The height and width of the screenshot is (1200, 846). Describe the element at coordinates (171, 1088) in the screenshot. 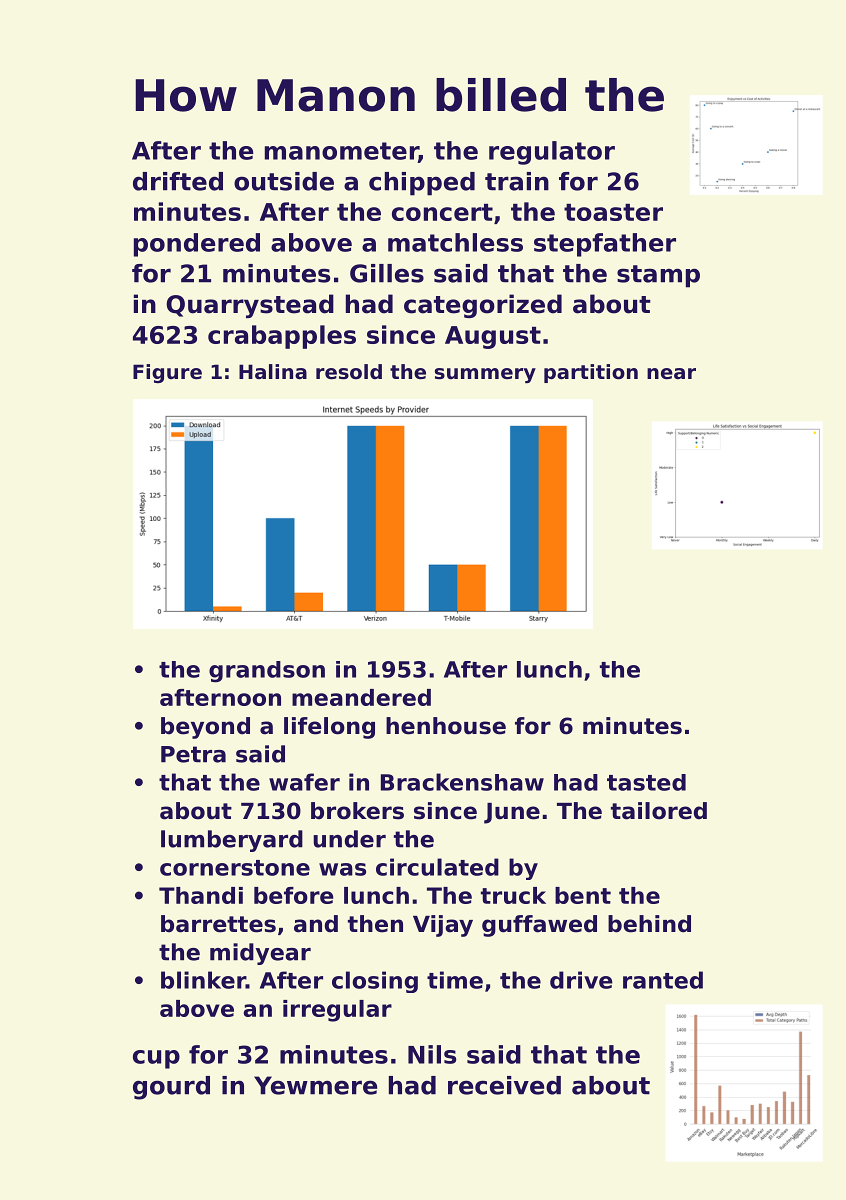

I see `gourd` at that location.
